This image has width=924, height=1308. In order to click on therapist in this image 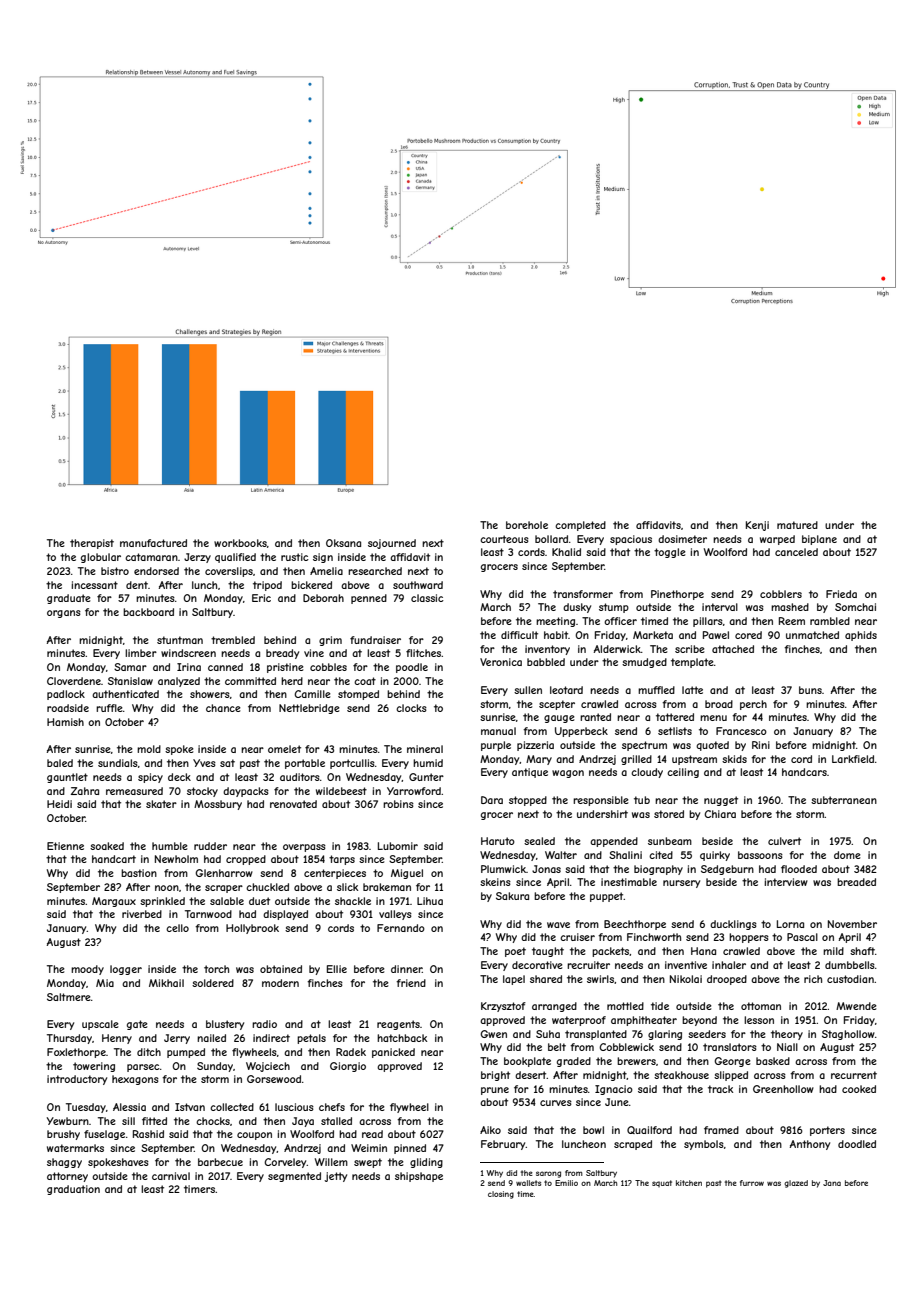, I will do `click(92, 544)`.
